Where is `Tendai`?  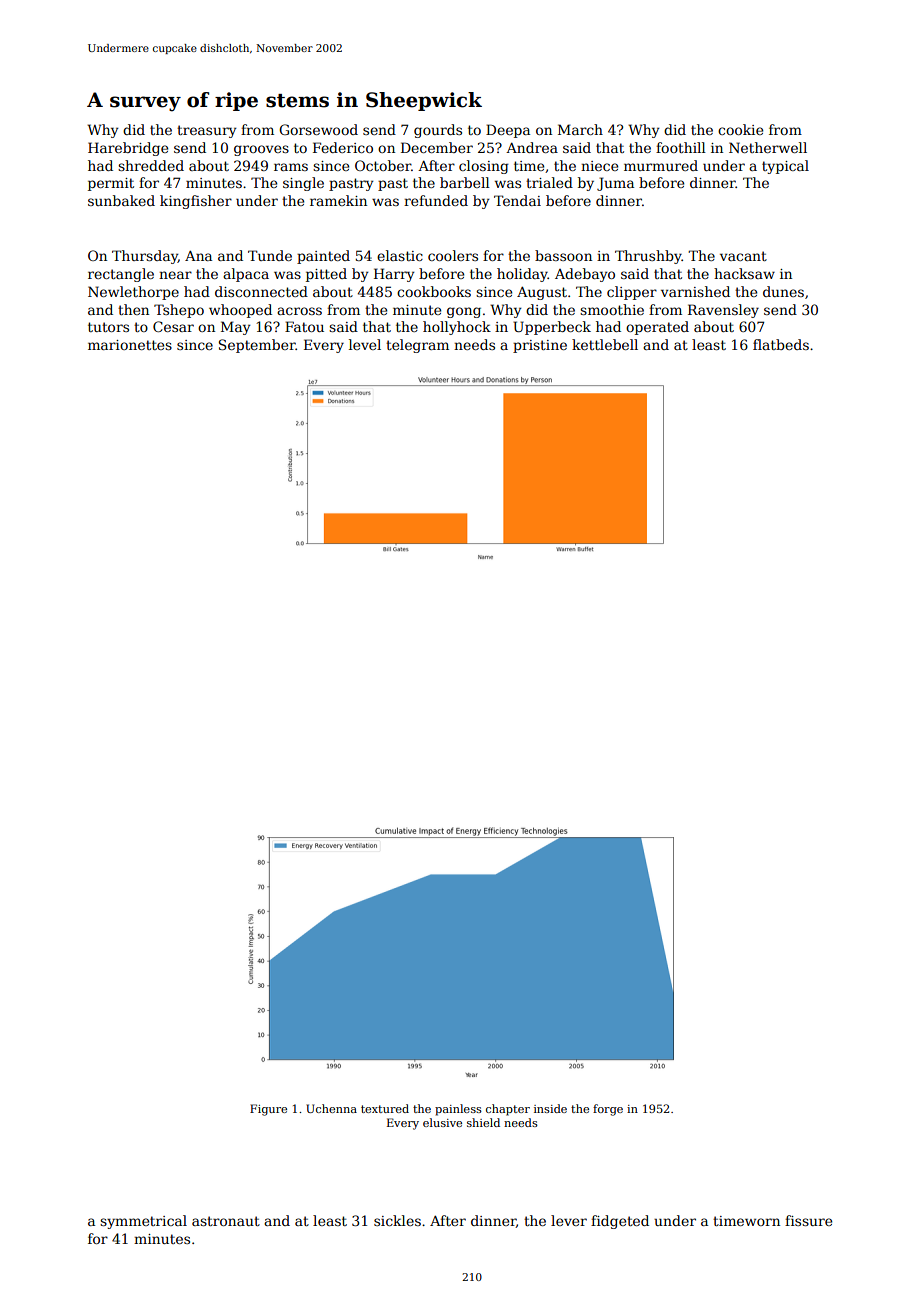 Tendai is located at coordinates (517, 200).
